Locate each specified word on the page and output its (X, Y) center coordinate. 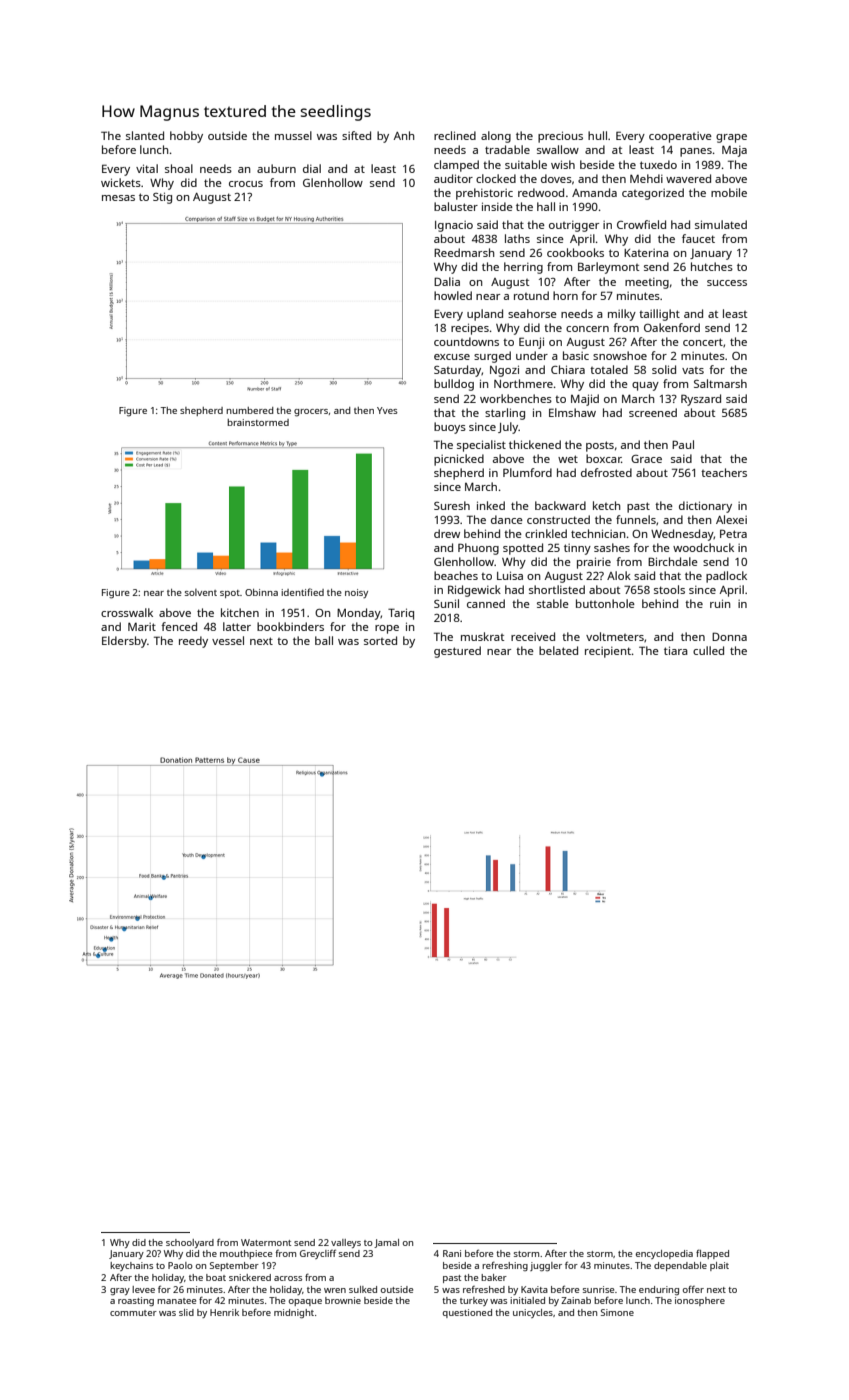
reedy (193, 642)
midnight (294, 1313)
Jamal (386, 1243)
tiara (676, 650)
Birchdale (673, 561)
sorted (380, 640)
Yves (387, 410)
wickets (121, 182)
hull (597, 135)
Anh (404, 135)
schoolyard (190, 1243)
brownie (343, 1300)
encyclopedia (664, 1254)
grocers (311, 413)
